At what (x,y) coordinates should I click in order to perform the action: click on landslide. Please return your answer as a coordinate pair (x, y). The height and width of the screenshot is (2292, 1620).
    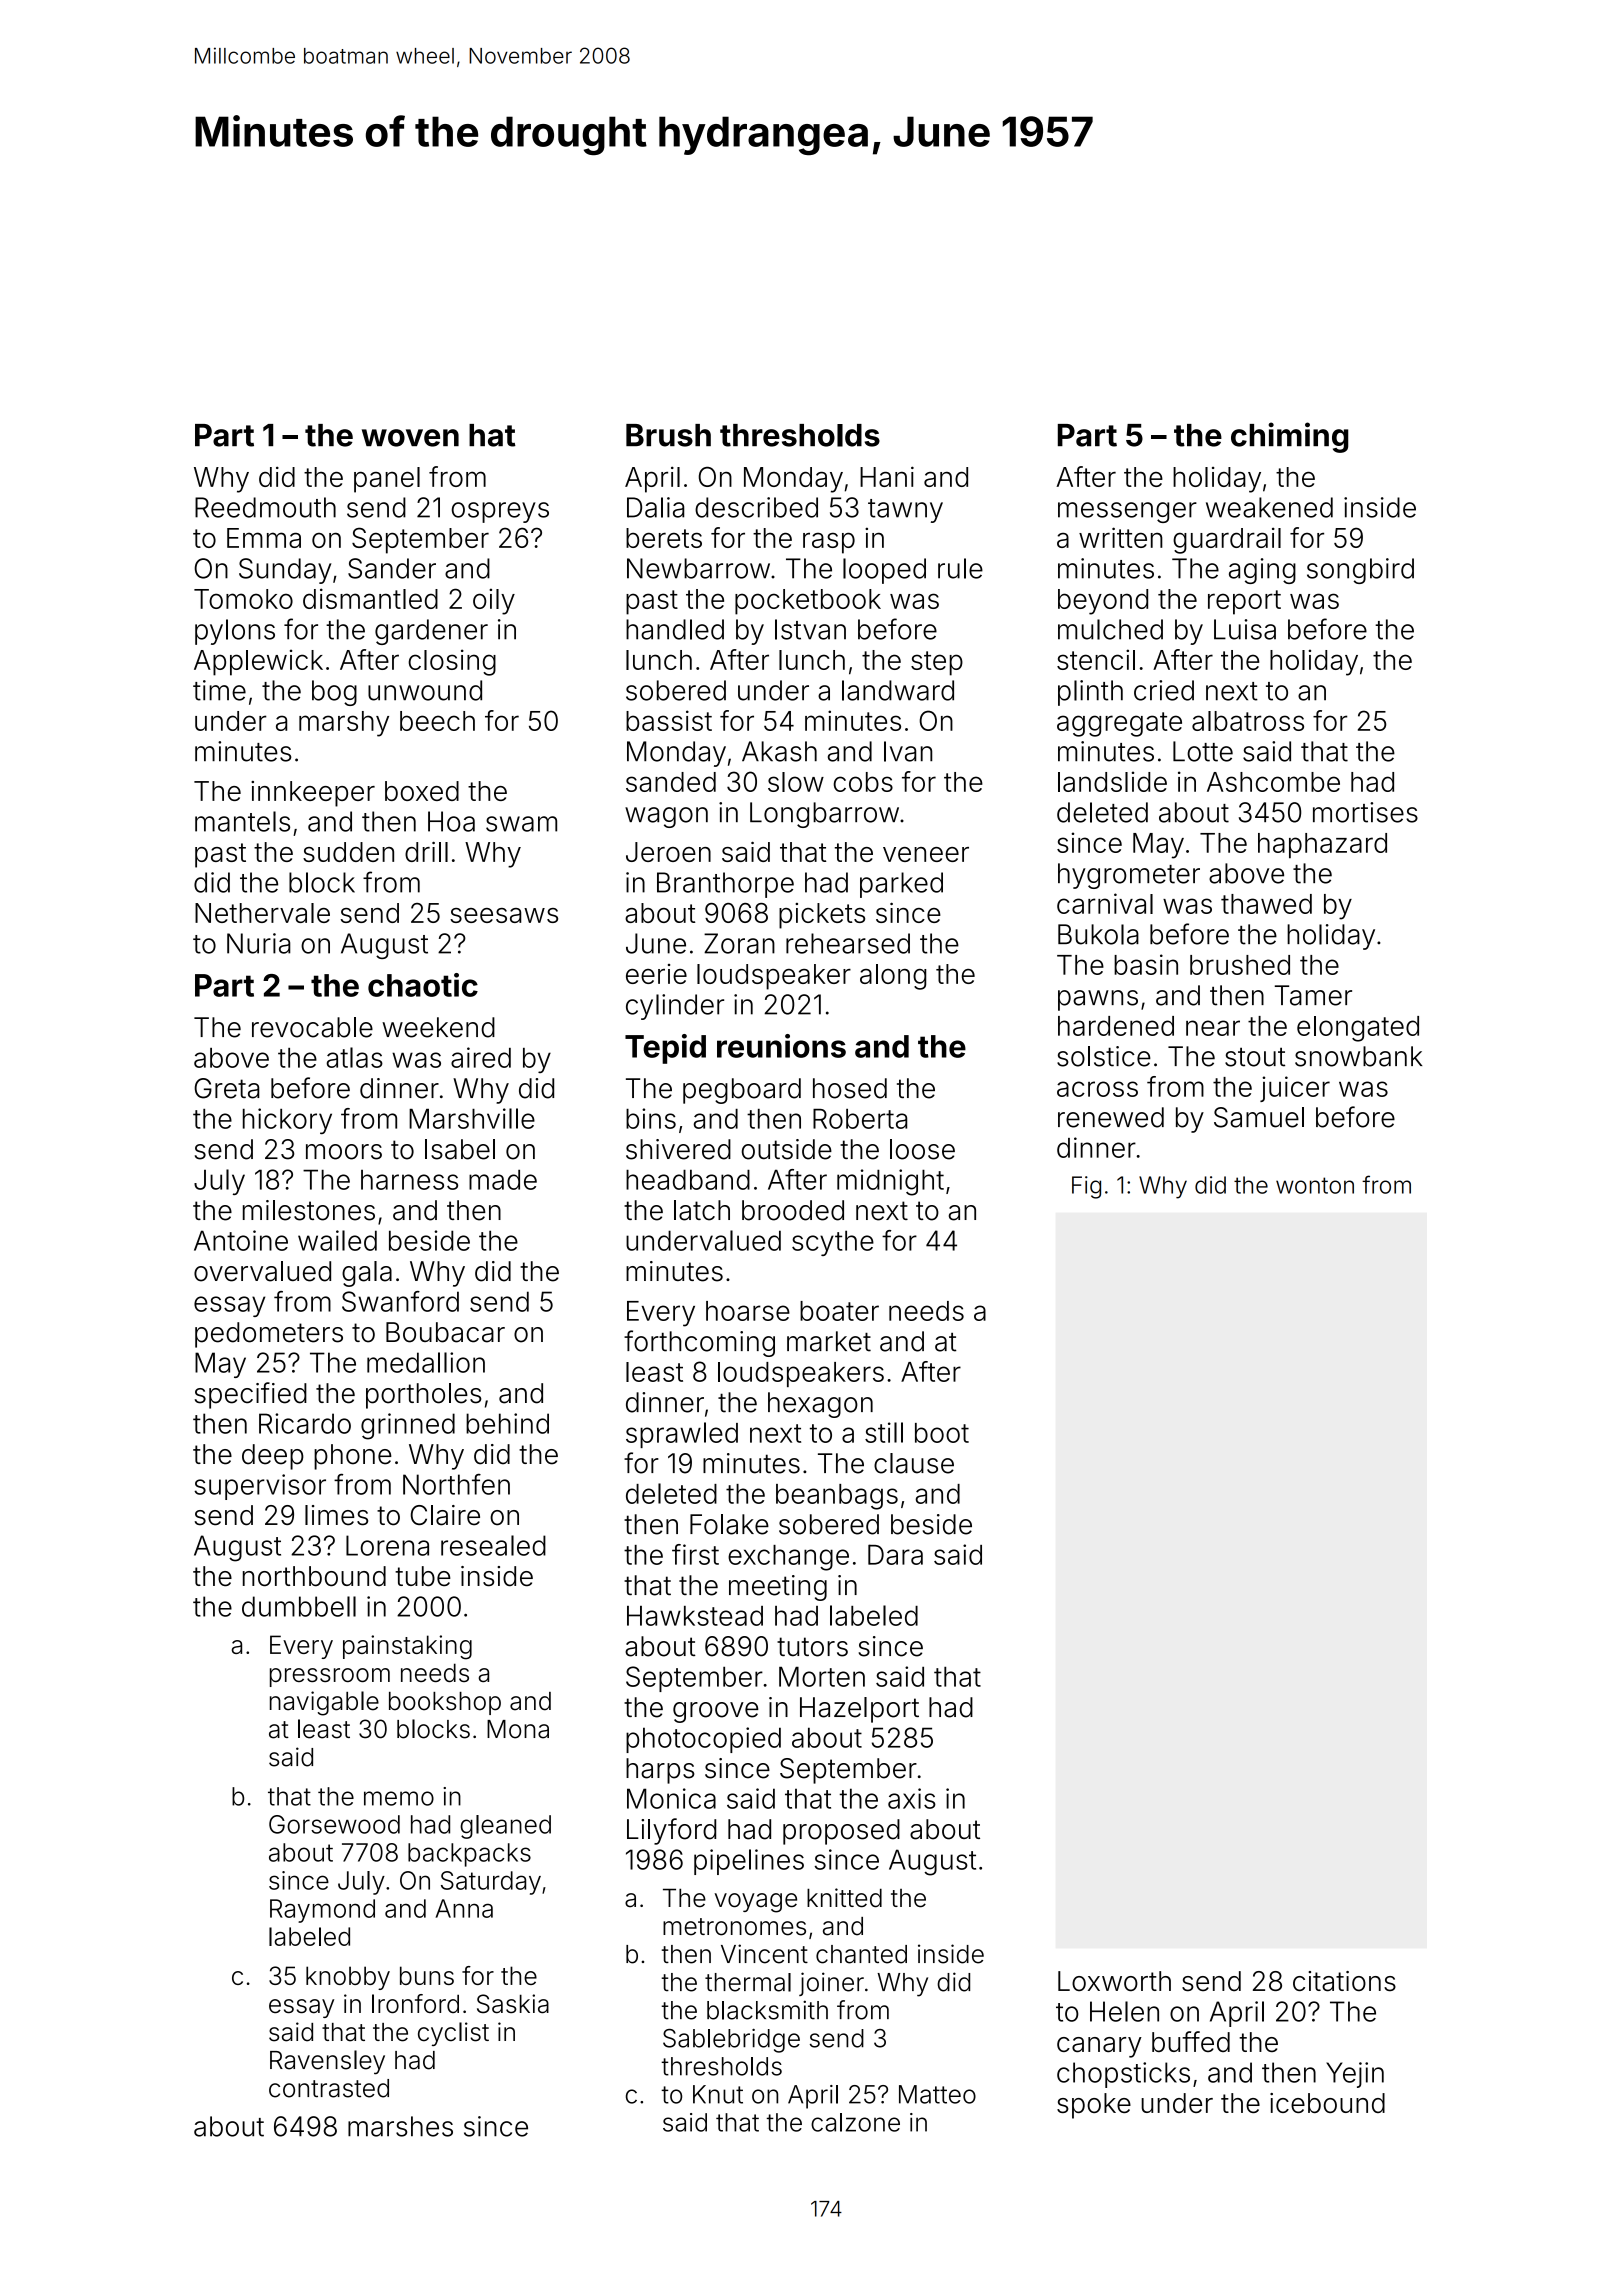
    Looking at the image, I should click on (1112, 781).
